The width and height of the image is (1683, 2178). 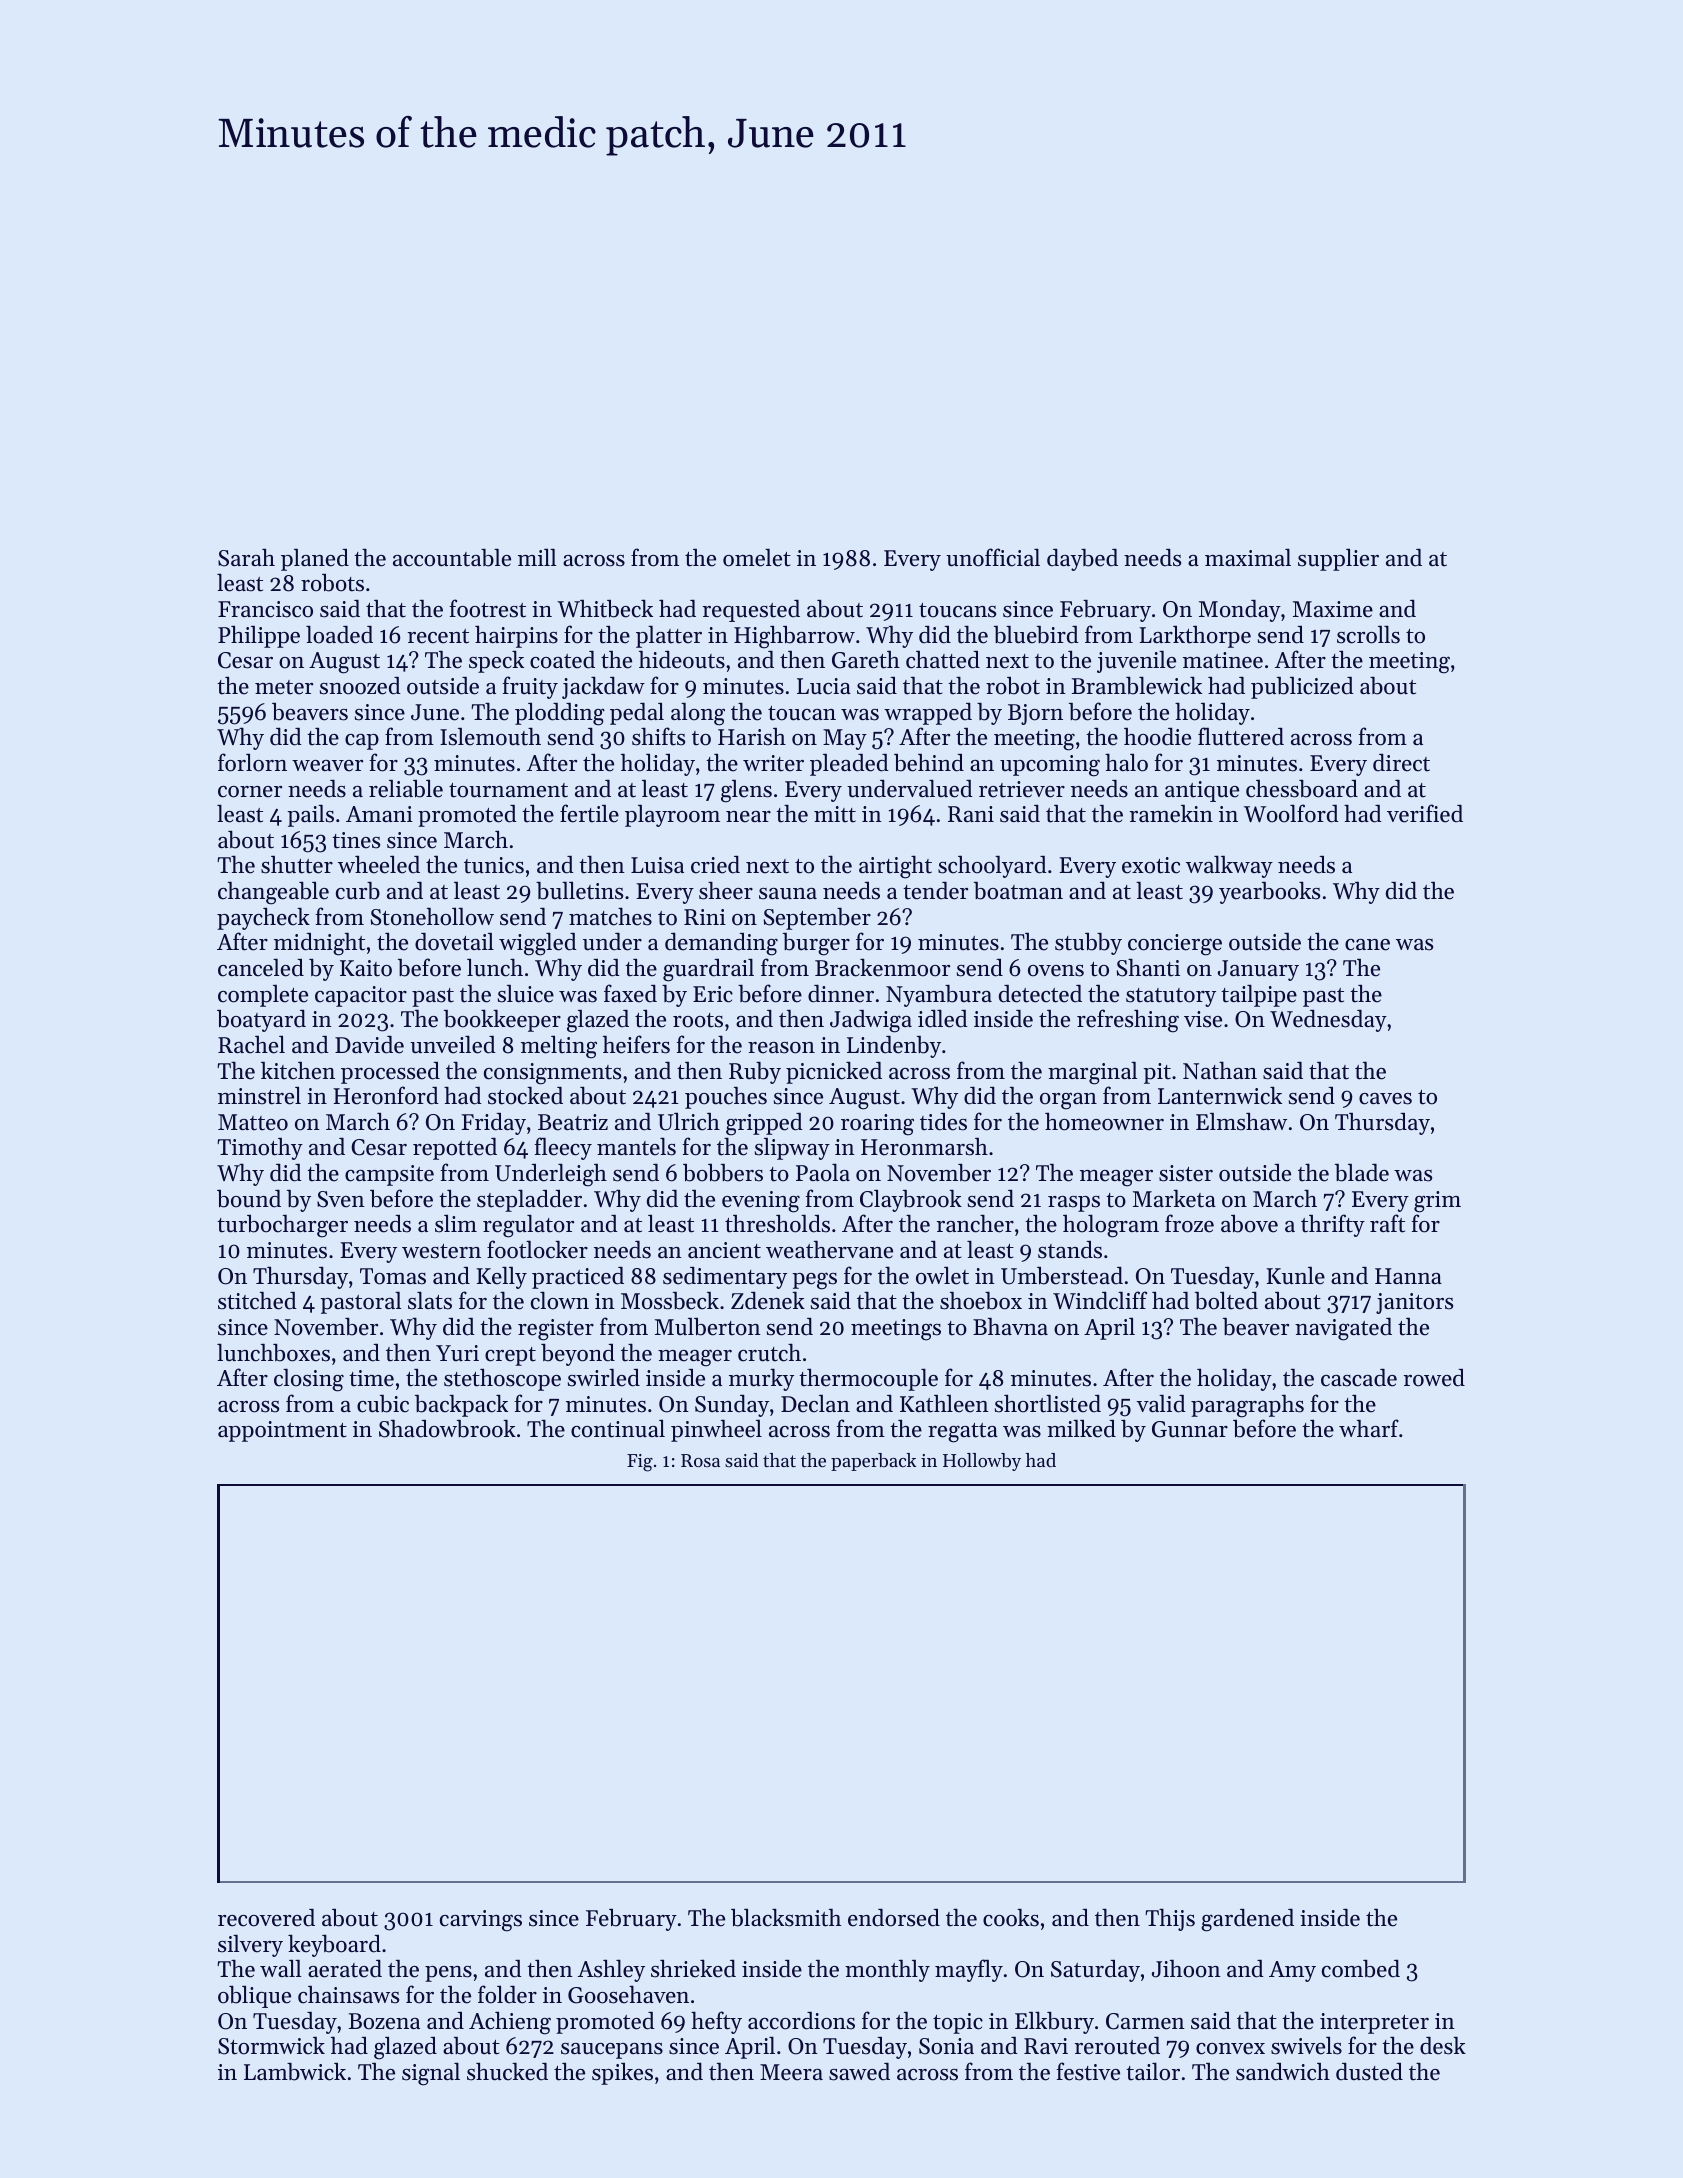 I want to click on planed, so click(x=315, y=559).
